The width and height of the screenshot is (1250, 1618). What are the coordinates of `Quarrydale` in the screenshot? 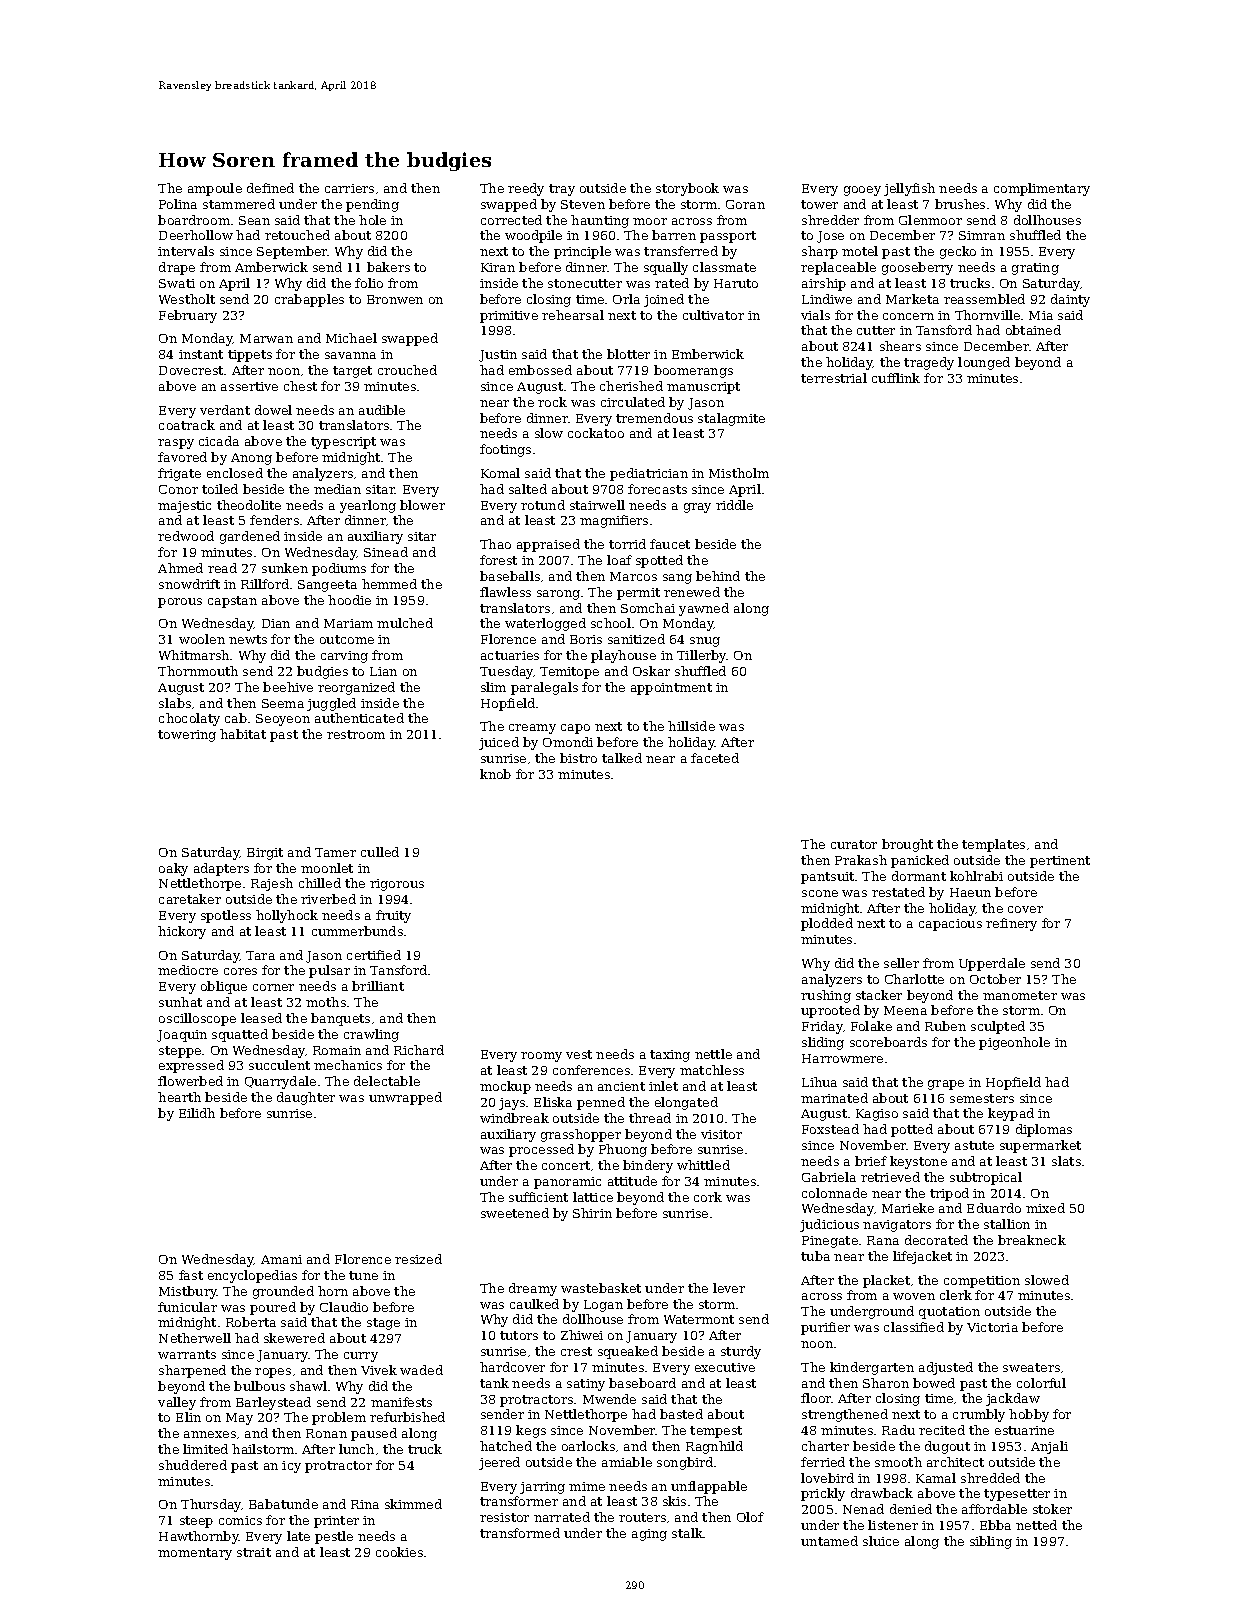 It's located at (280, 1082).
